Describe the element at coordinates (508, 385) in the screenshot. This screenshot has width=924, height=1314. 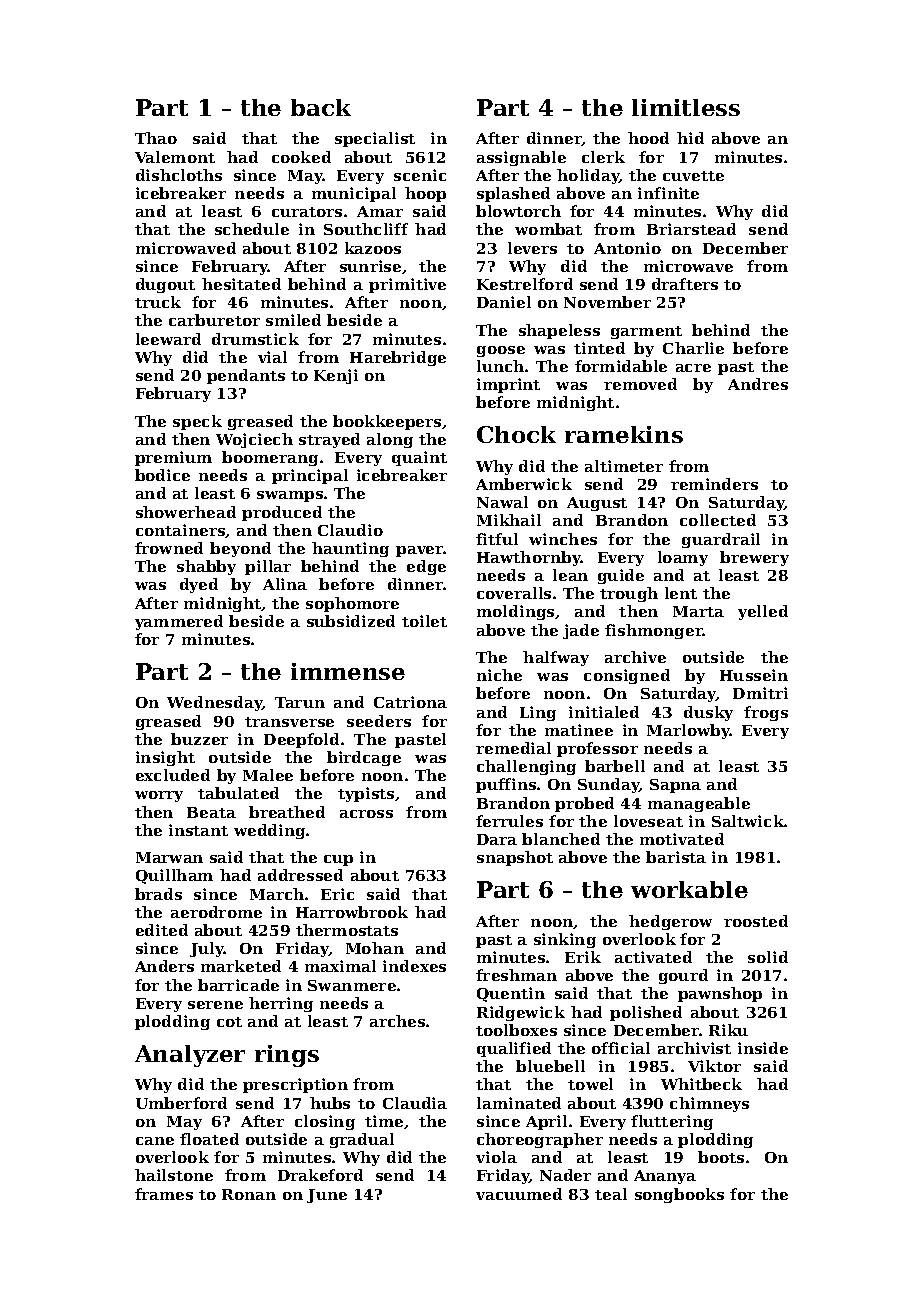
I see `imprint` at that location.
